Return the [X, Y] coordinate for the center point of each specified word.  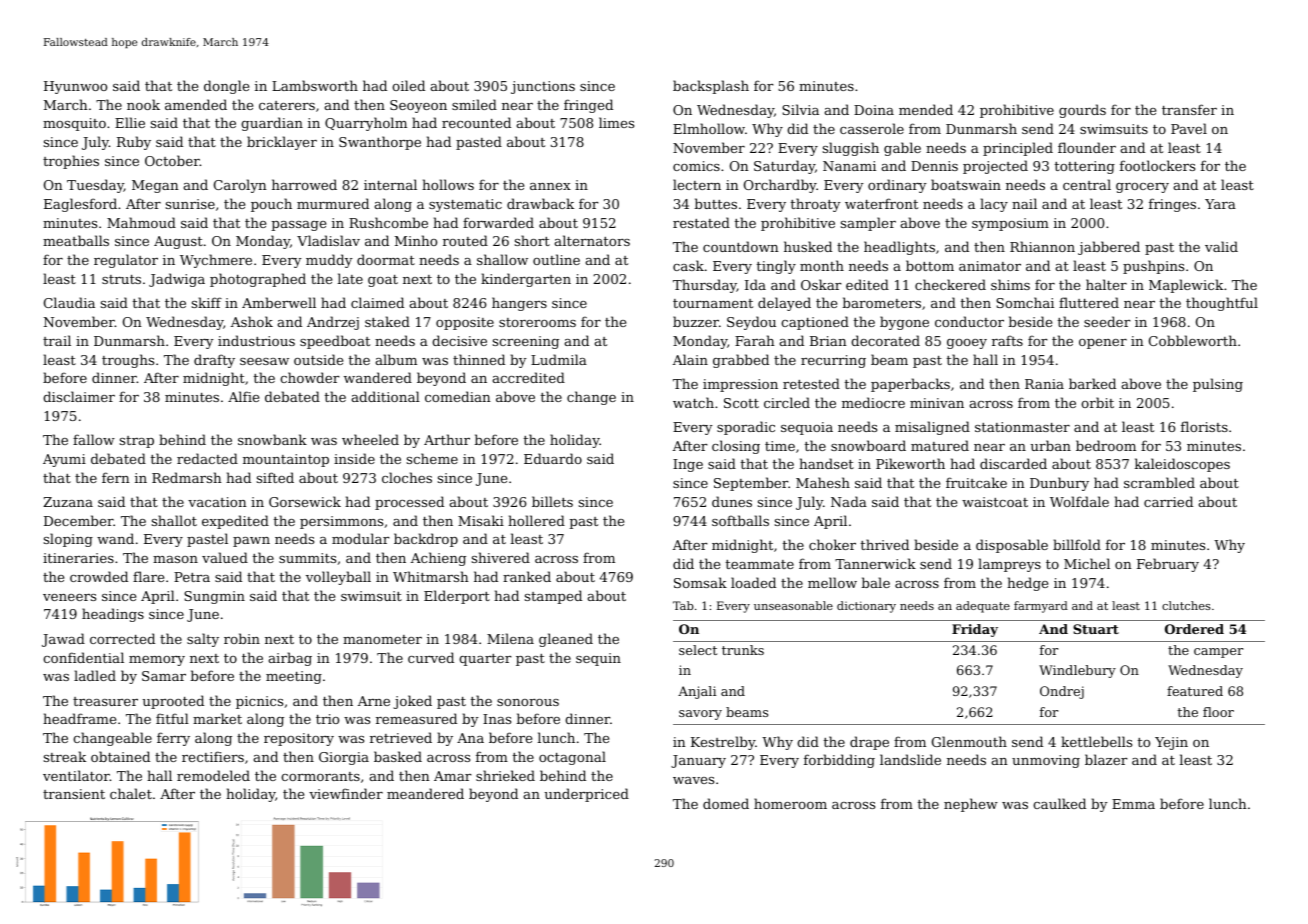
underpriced [586, 795]
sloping [68, 540]
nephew [971, 805]
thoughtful [1222, 304]
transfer [1189, 109]
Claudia [69, 302]
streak [65, 756]
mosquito [74, 124]
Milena [510, 638]
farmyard [1041, 607]
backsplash [711, 87]
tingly [776, 267]
